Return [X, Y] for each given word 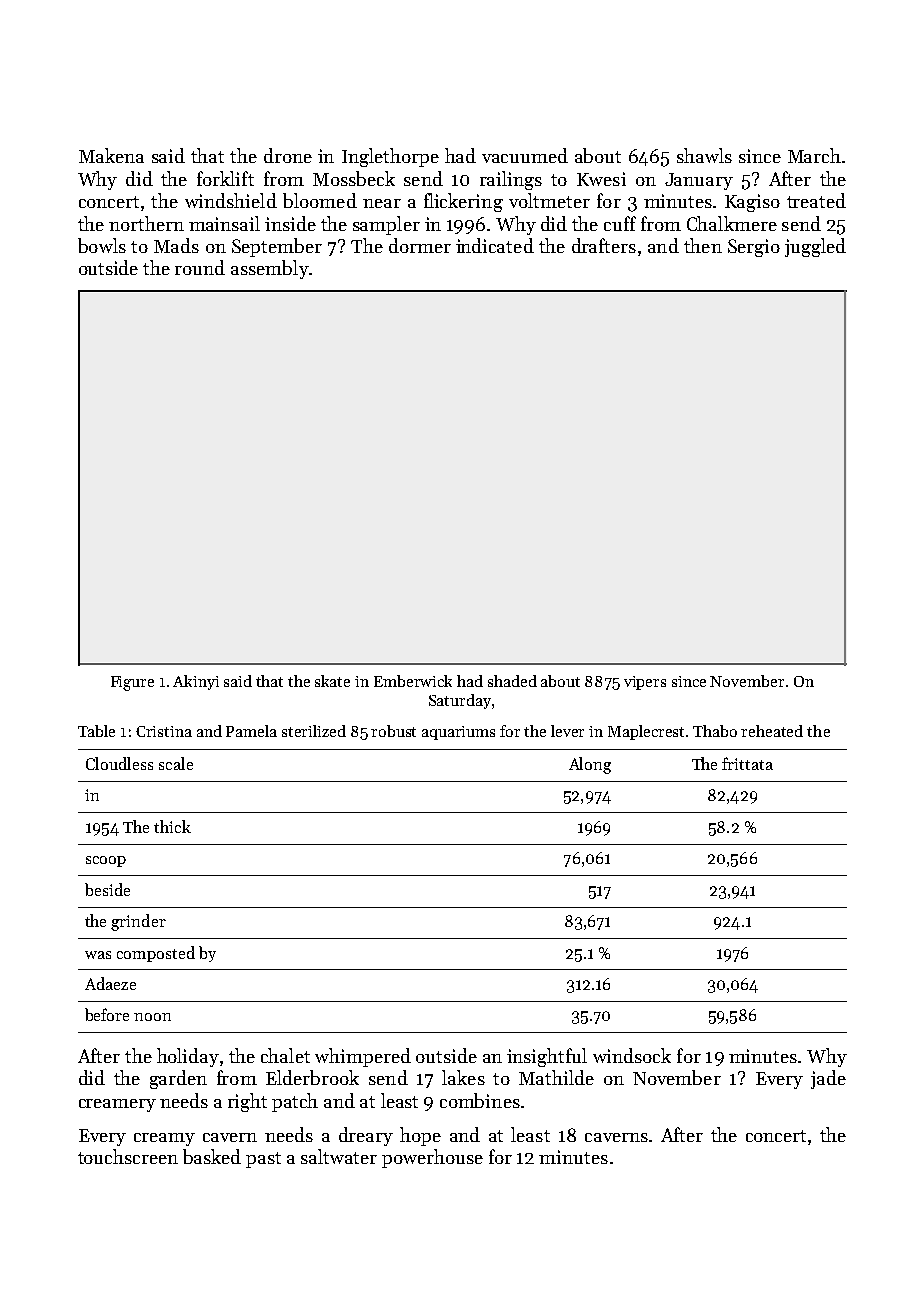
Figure [132, 683]
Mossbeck [354, 178]
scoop [106, 861]
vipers [645, 683]
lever [567, 731]
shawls [704, 155]
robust [393, 731]
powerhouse [432, 1158]
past [263, 1160]
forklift [225, 178]
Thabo [715, 731]
